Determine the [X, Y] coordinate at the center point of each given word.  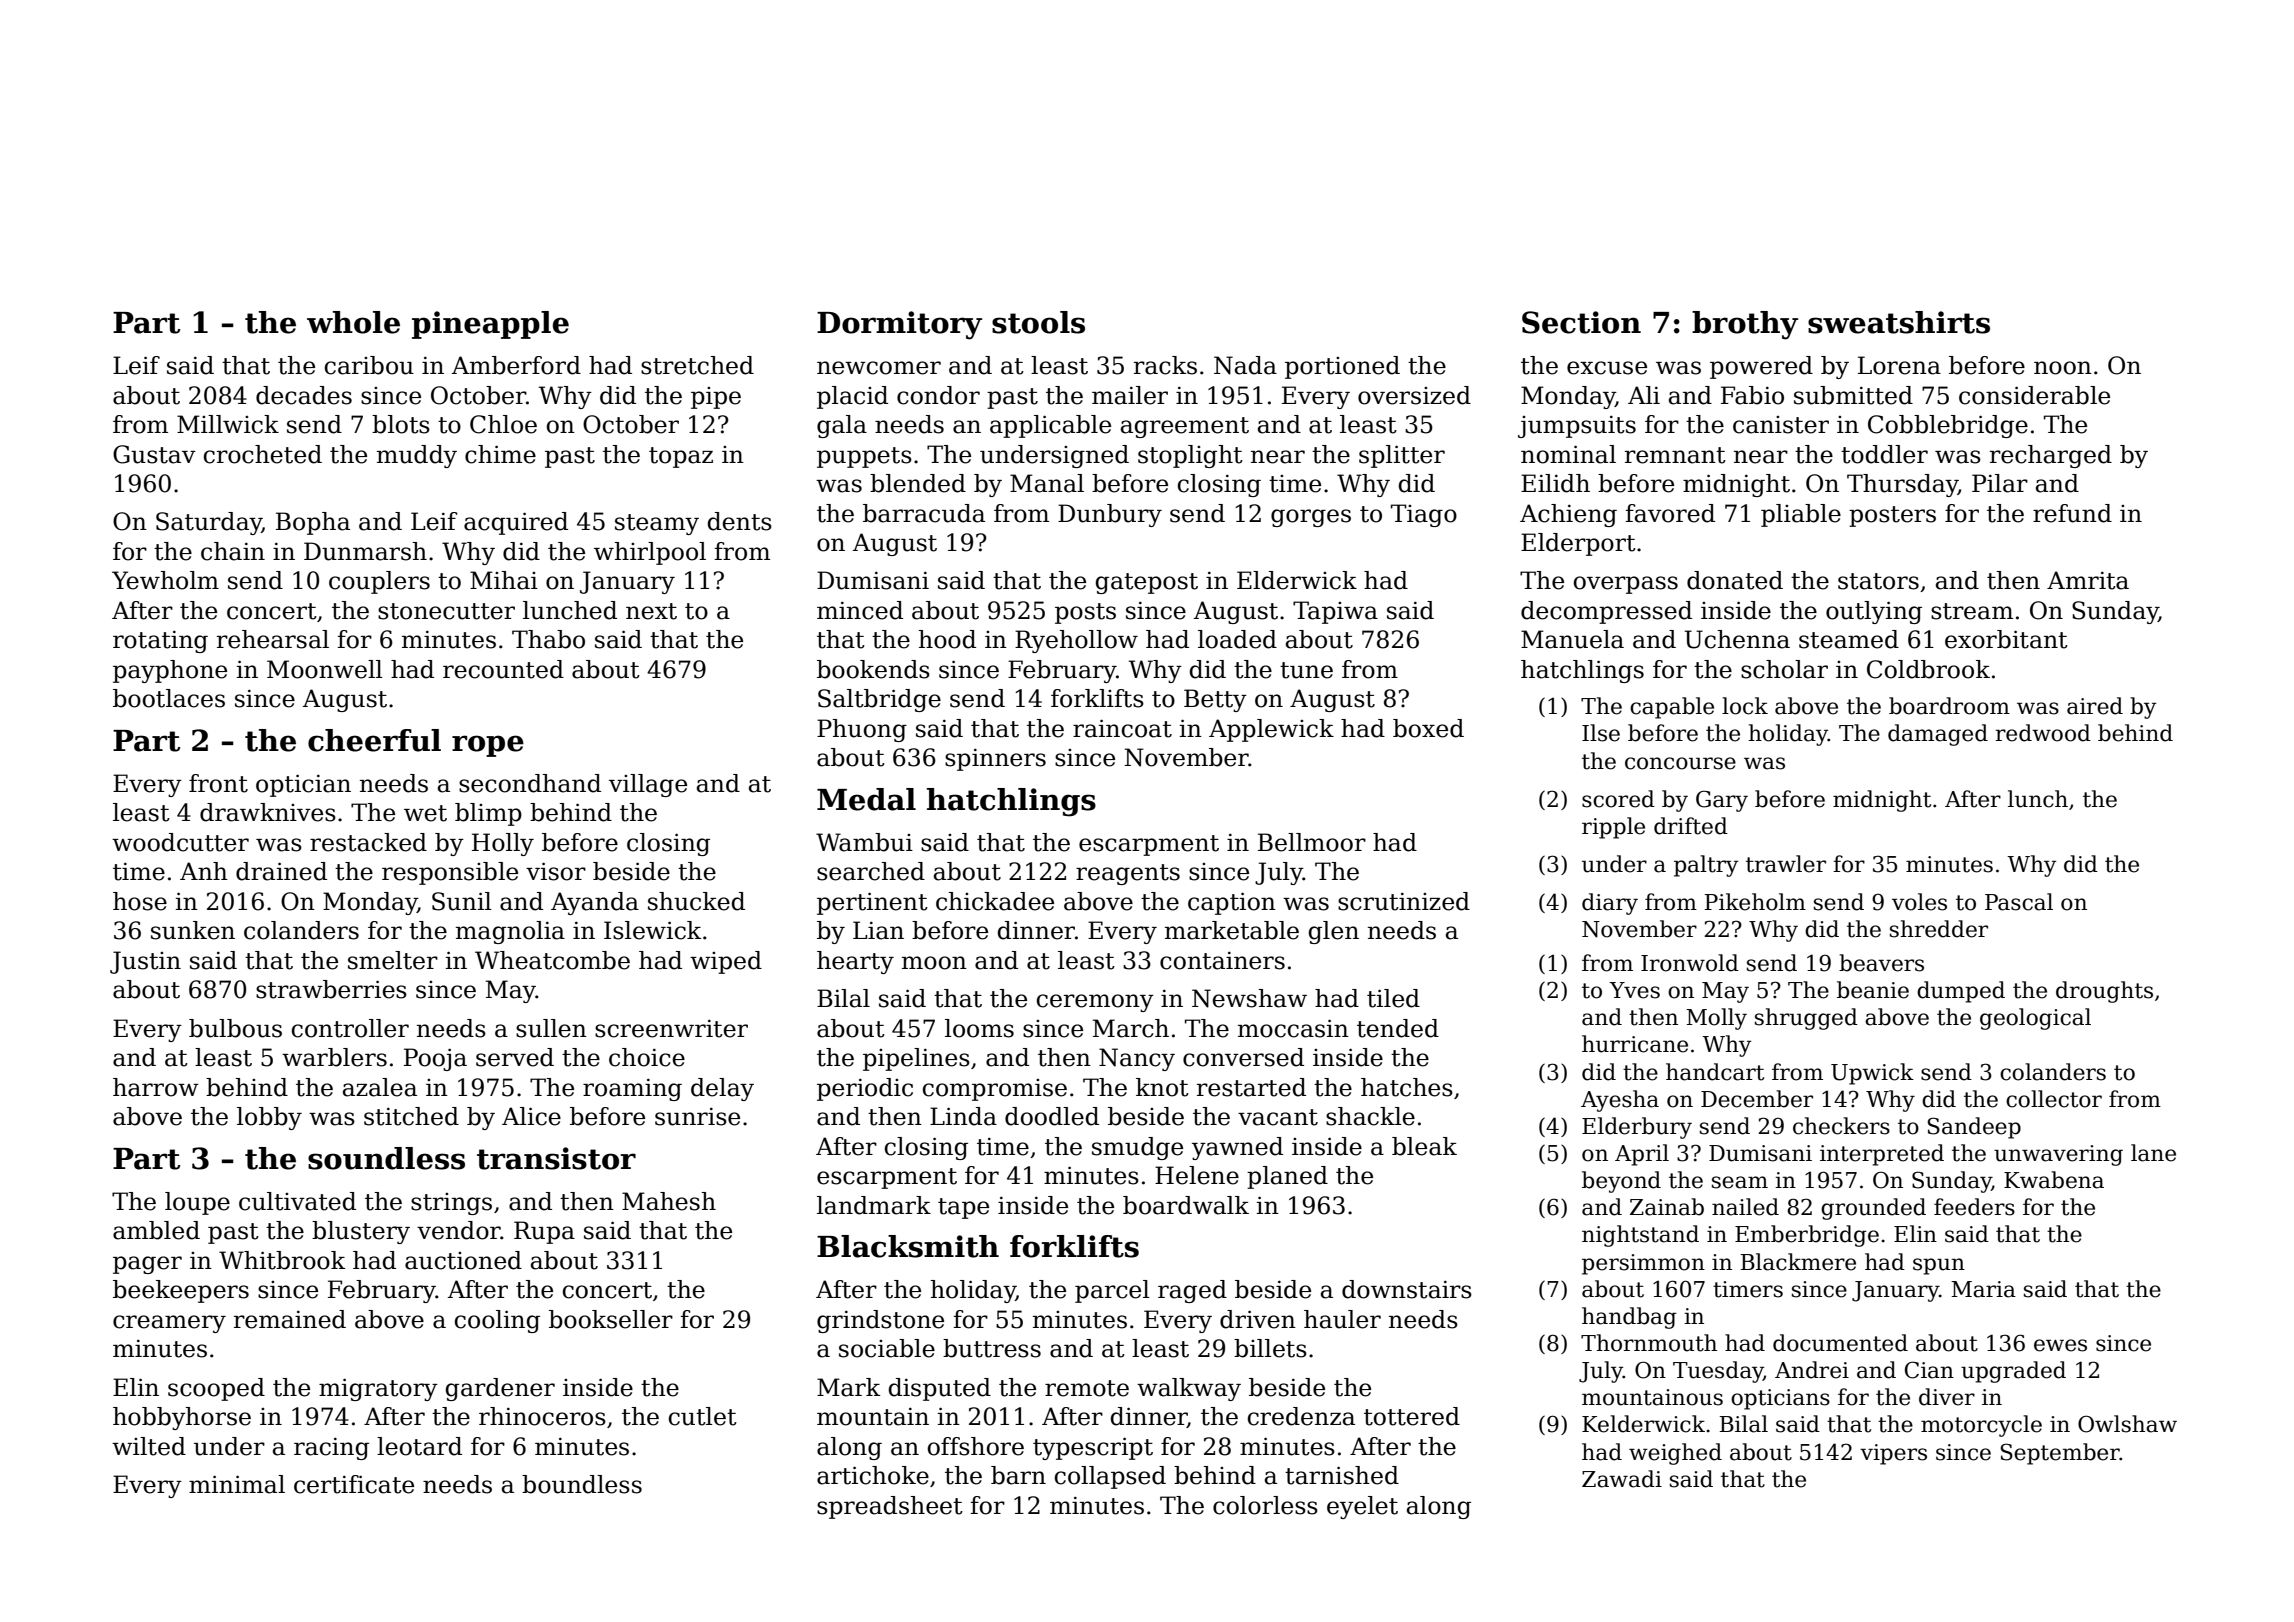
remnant [1675, 455]
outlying [1874, 612]
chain [233, 551]
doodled [1052, 1116]
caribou [369, 365]
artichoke [873, 1475]
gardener [500, 1389]
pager [147, 1265]
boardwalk [1186, 1205]
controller [350, 1028]
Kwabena [2054, 1180]
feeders [1974, 1207]
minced [860, 610]
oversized [1414, 395]
